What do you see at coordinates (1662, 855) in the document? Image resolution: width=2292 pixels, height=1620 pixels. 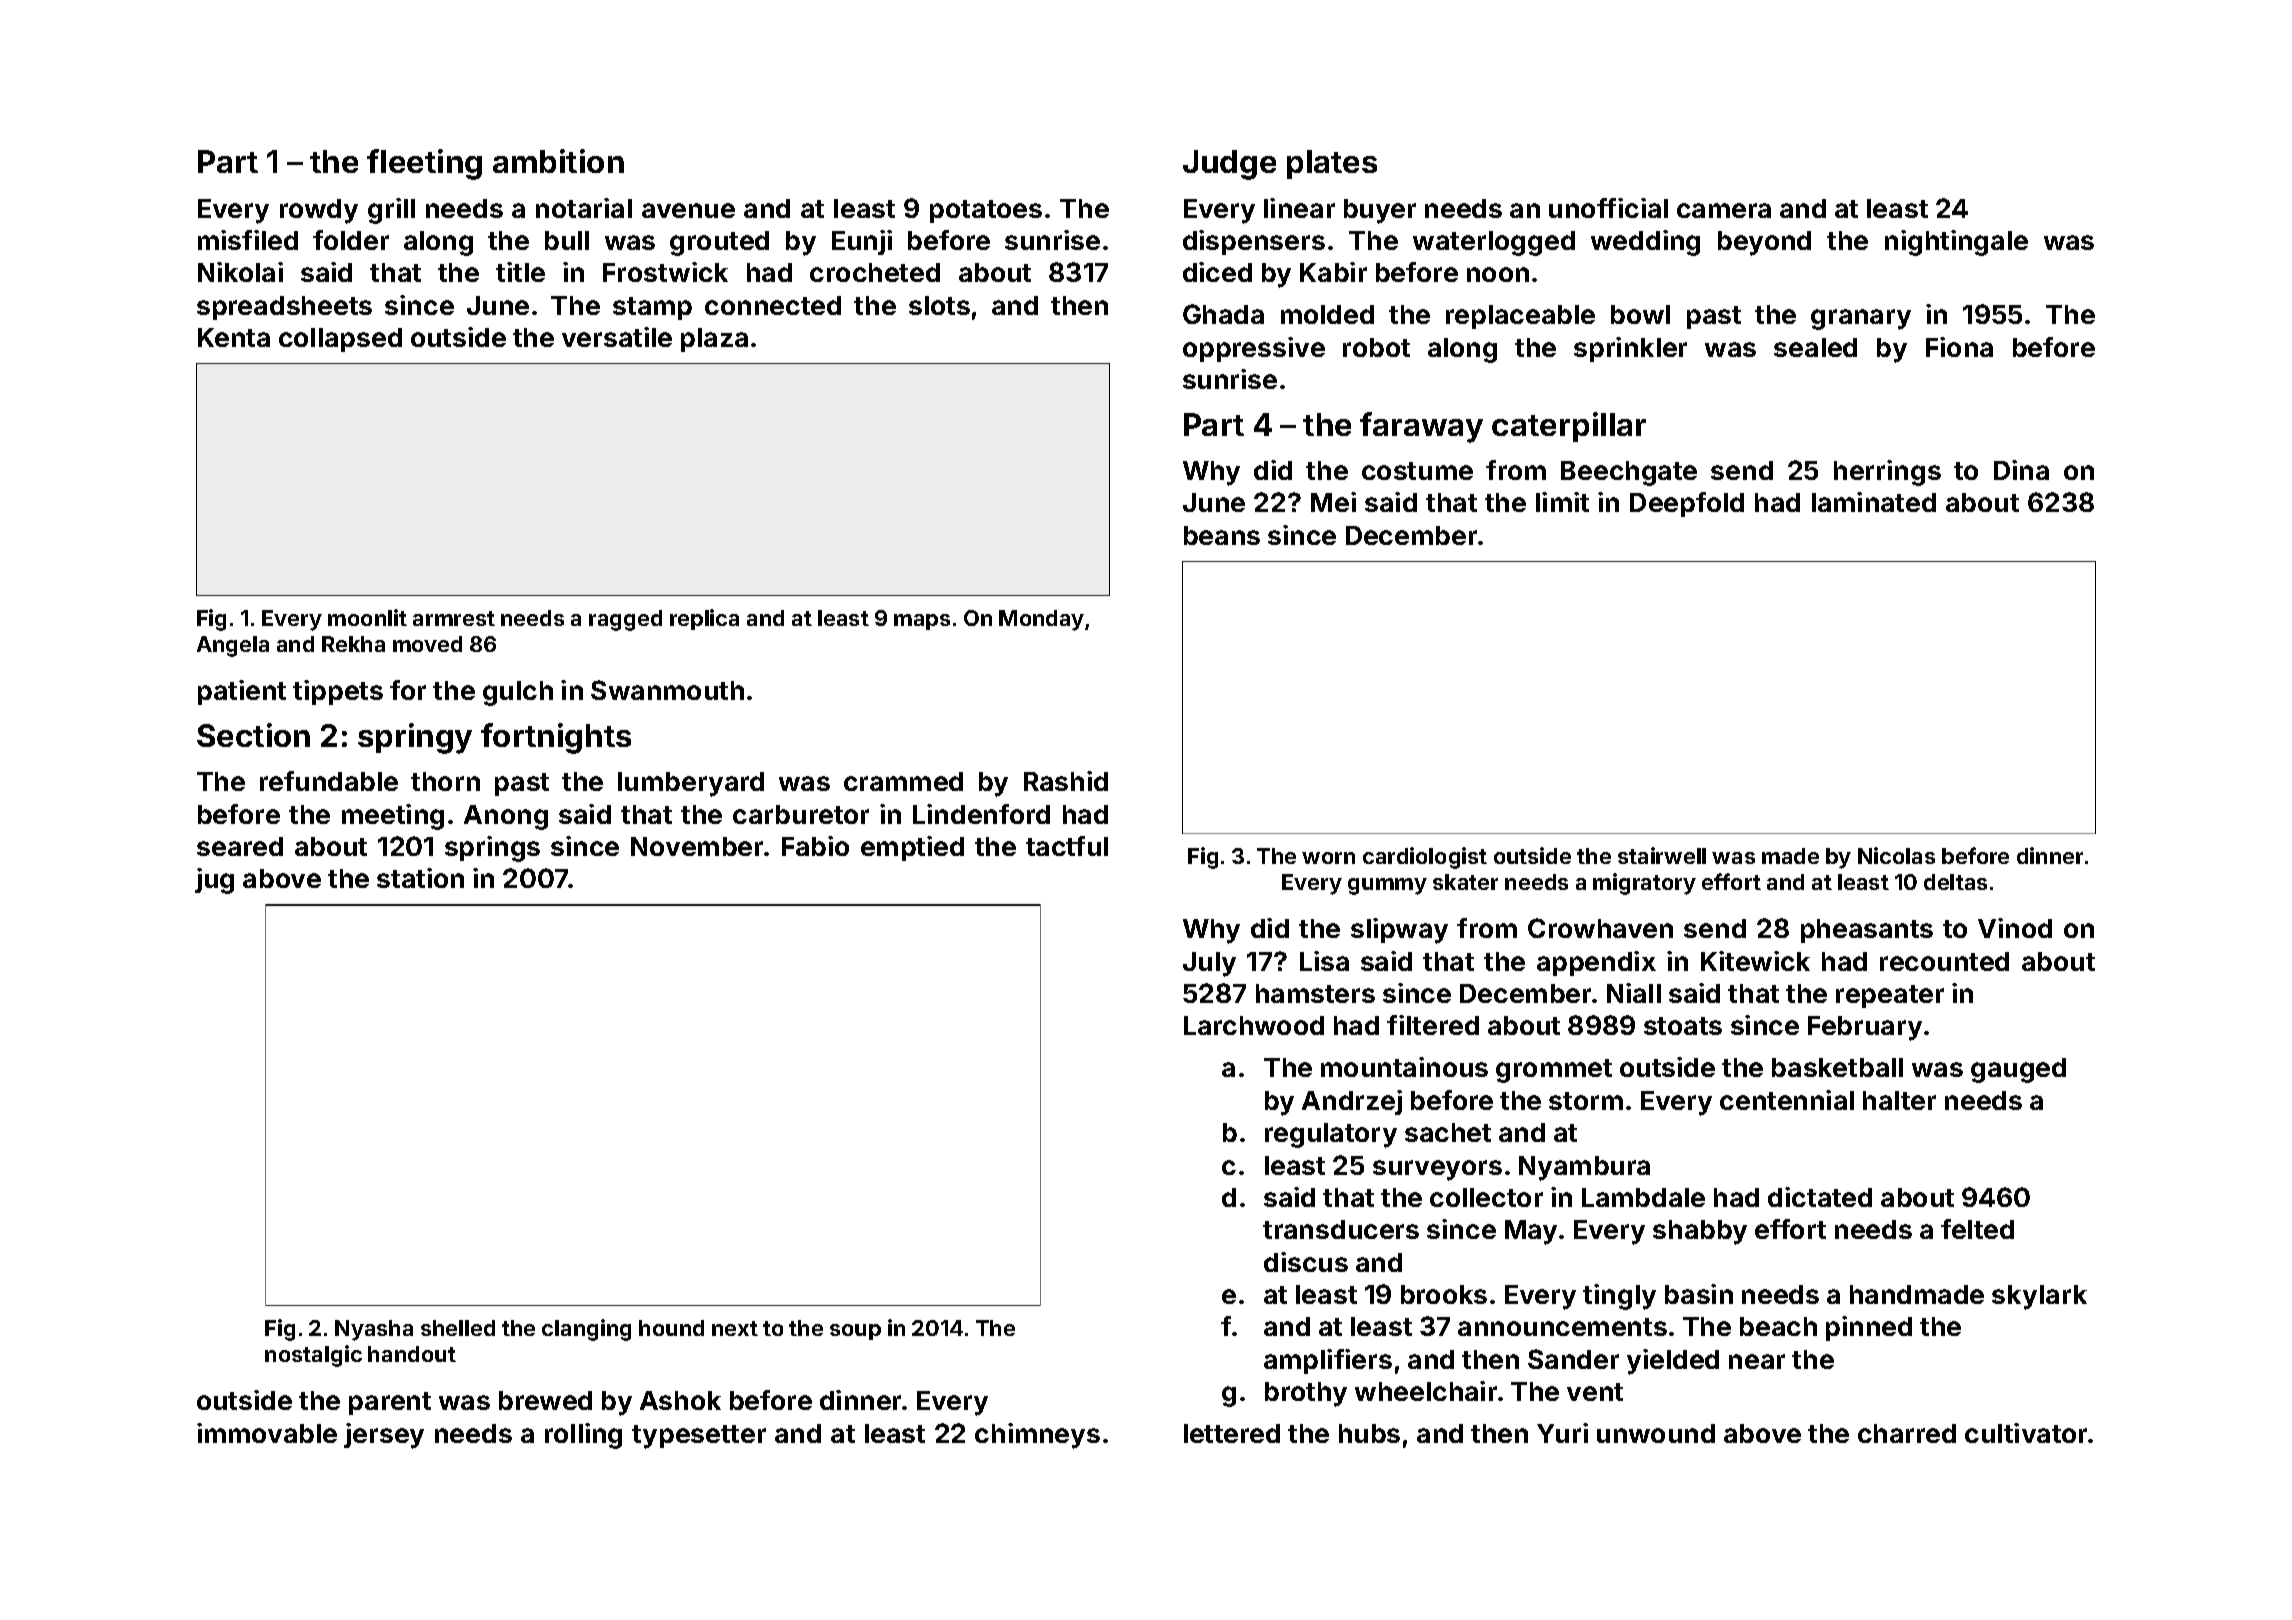 I see `stairwell` at bounding box center [1662, 855].
